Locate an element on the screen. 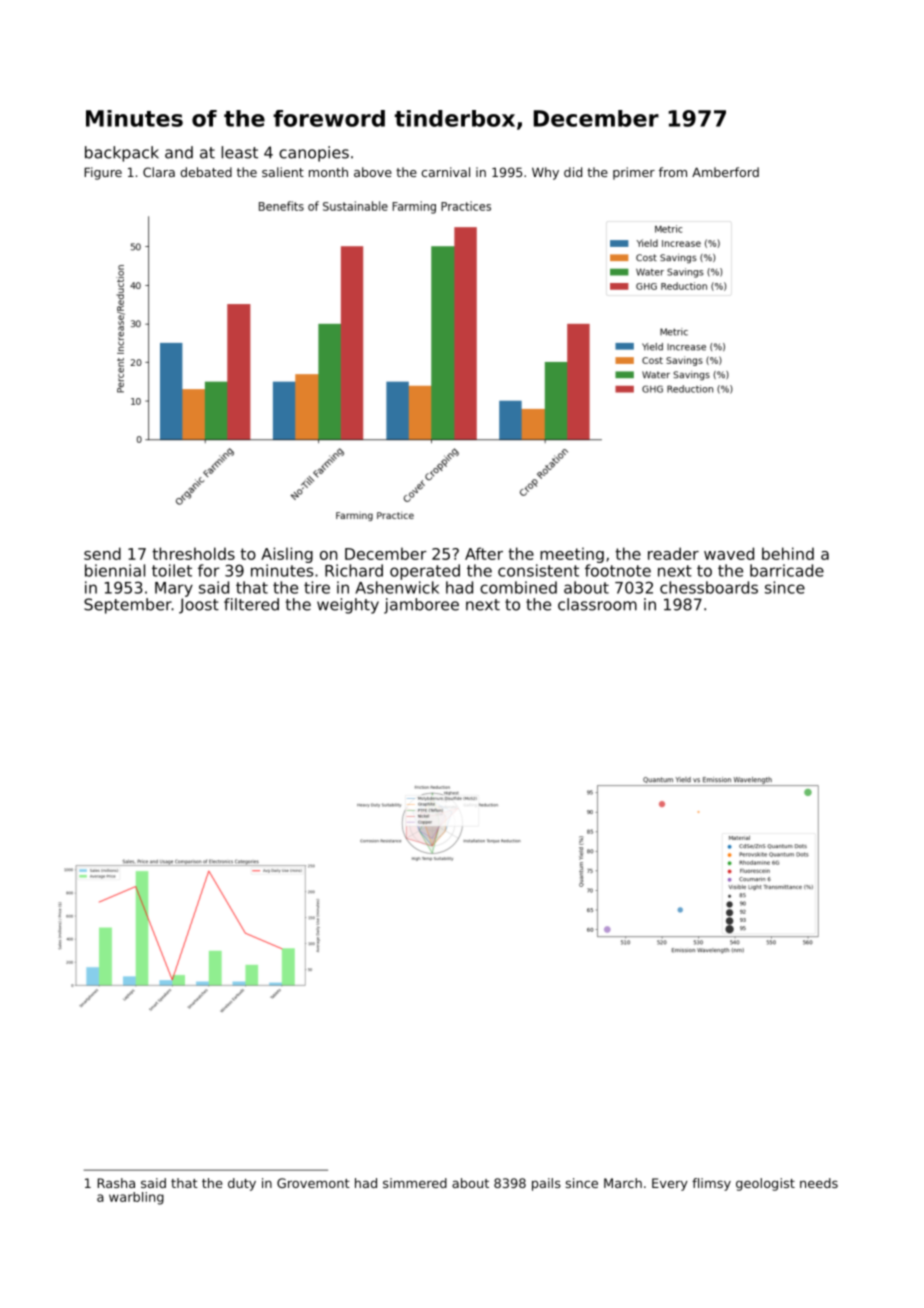 The height and width of the screenshot is (1308, 924). jamboree is located at coordinates (421, 606).
